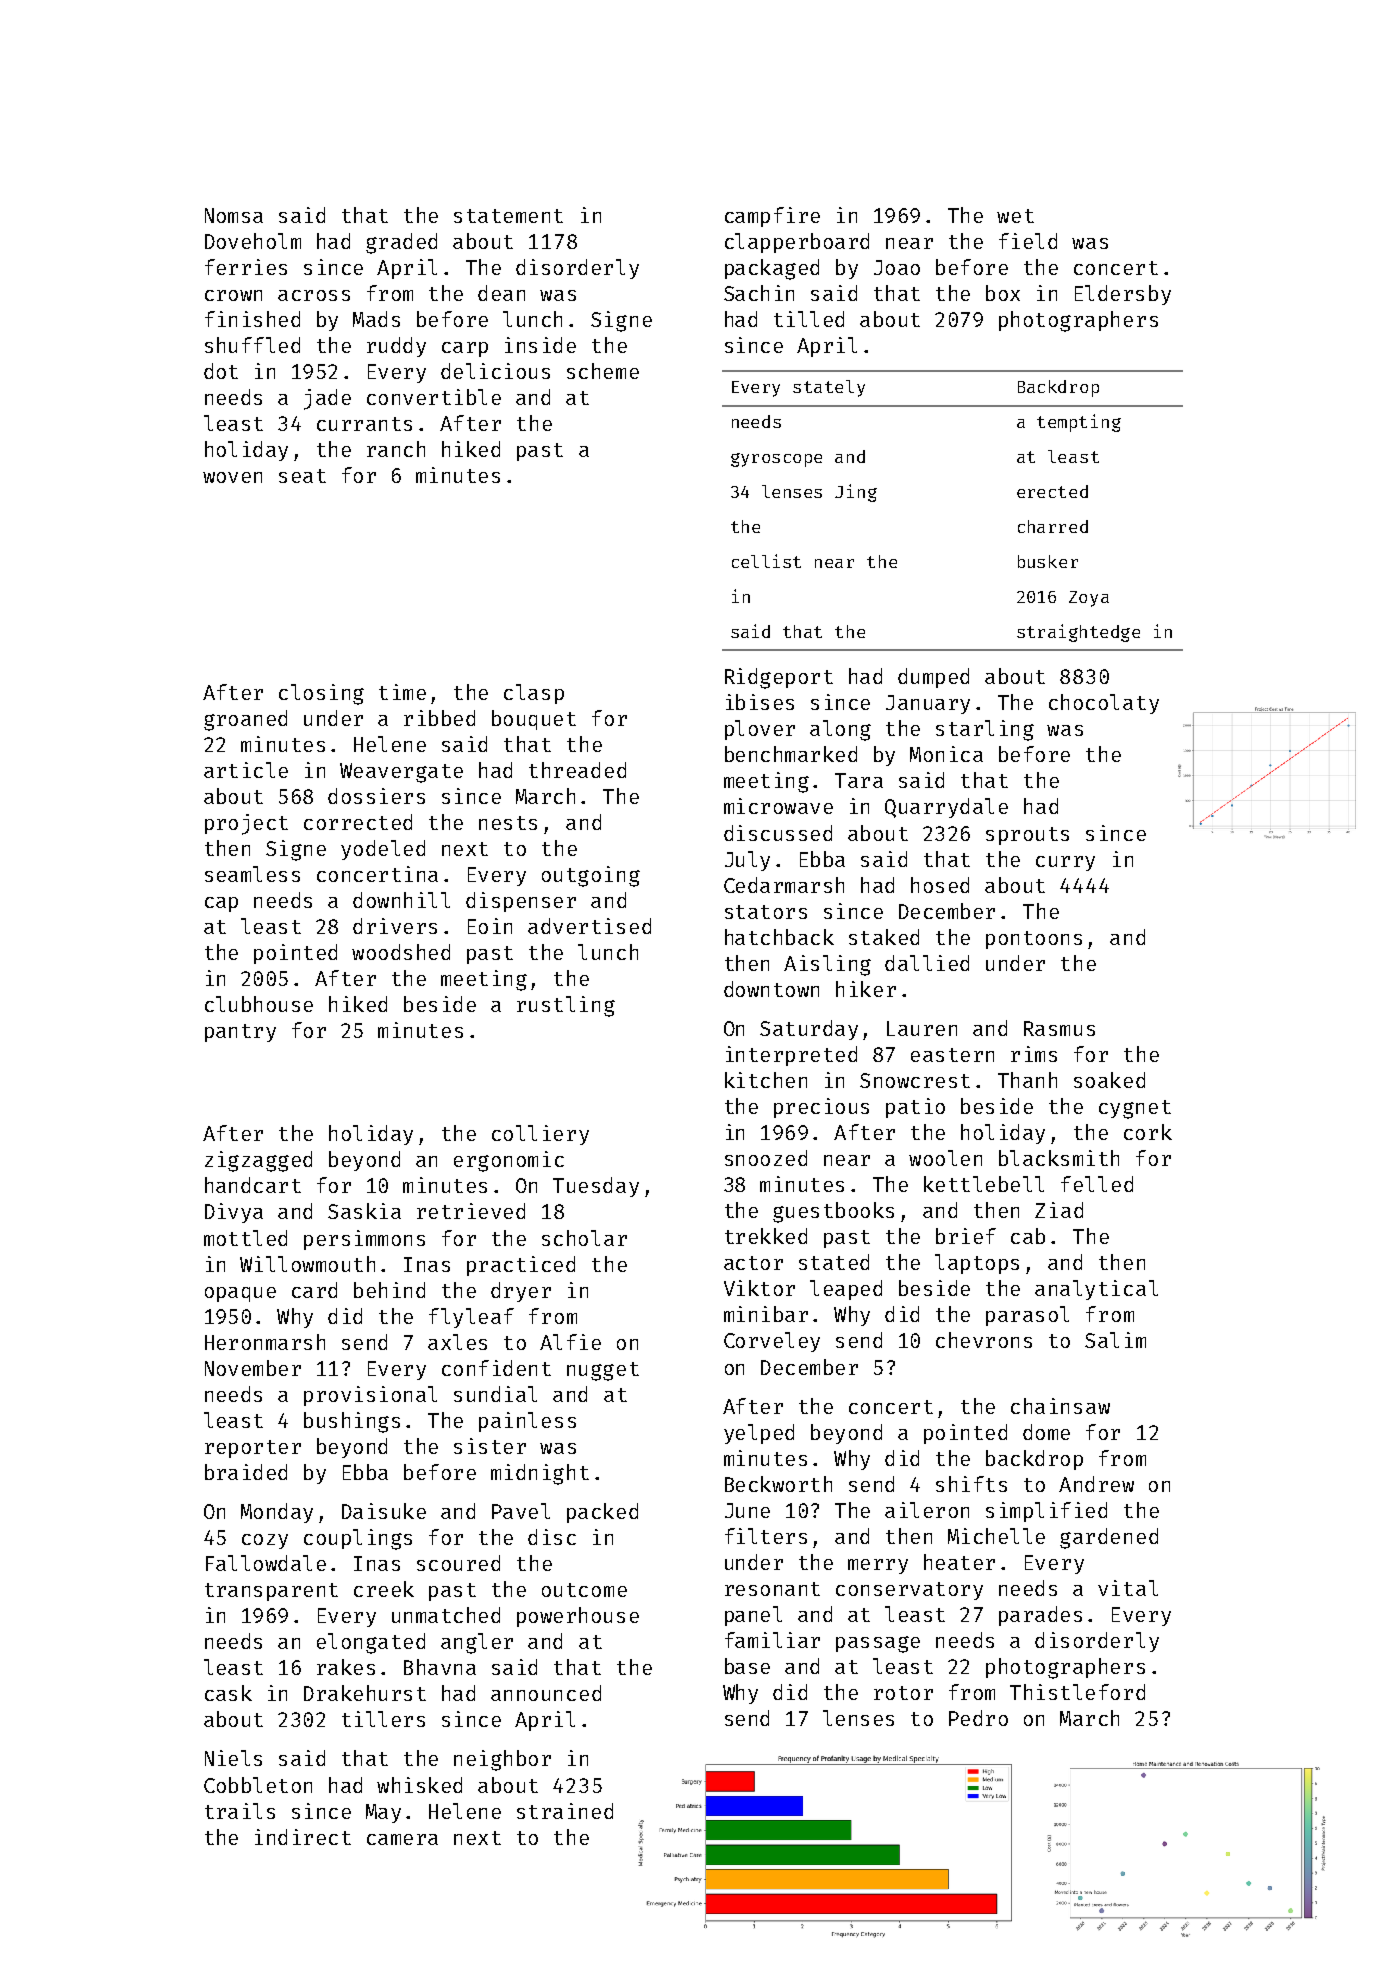  I want to click on scholar, so click(584, 1238).
